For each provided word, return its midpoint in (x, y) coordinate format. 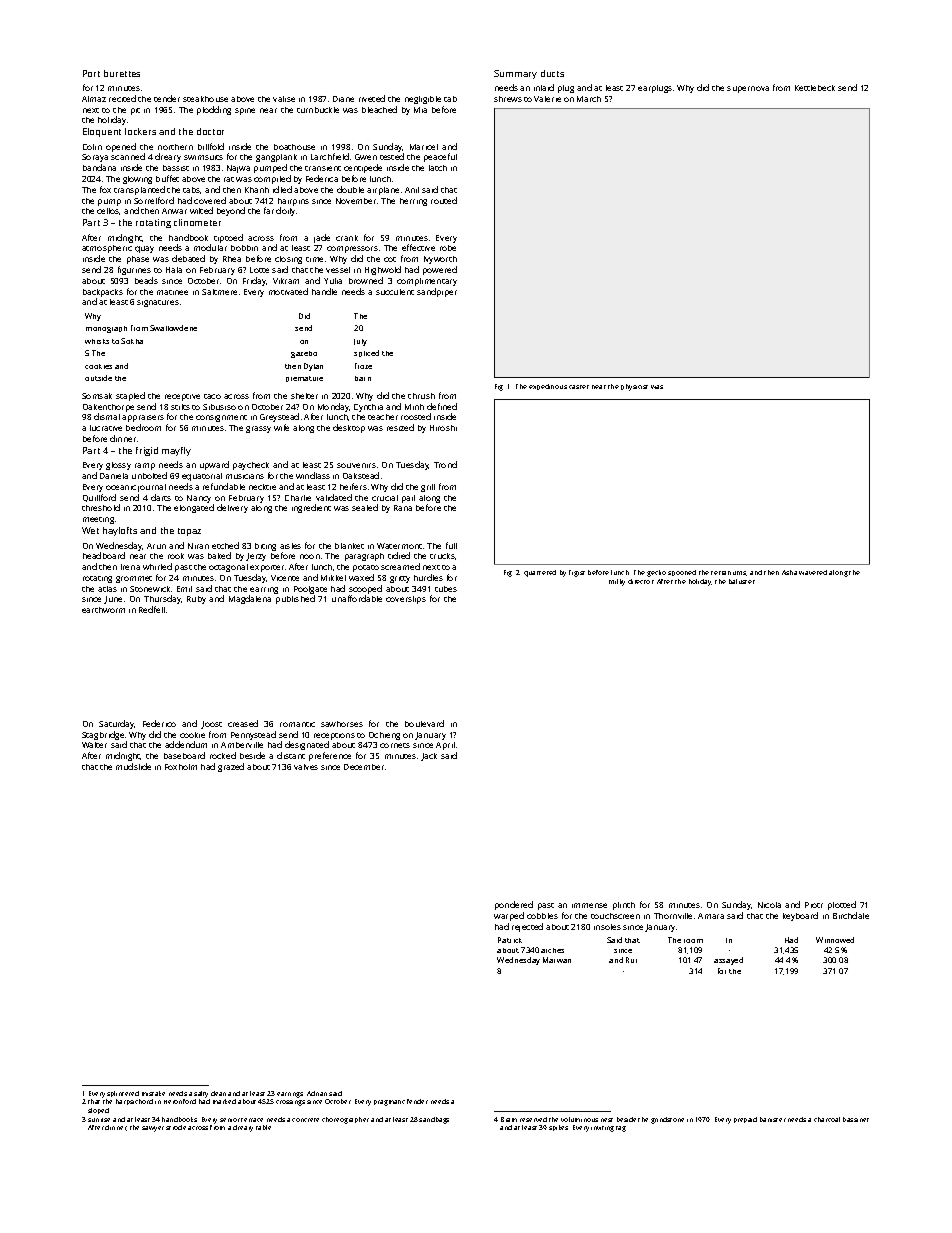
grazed (231, 767)
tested (392, 156)
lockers (140, 131)
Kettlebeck (815, 88)
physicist (634, 387)
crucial (385, 498)
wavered (813, 572)
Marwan (557, 960)
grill (428, 488)
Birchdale (851, 915)
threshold (101, 507)
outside (98, 378)
